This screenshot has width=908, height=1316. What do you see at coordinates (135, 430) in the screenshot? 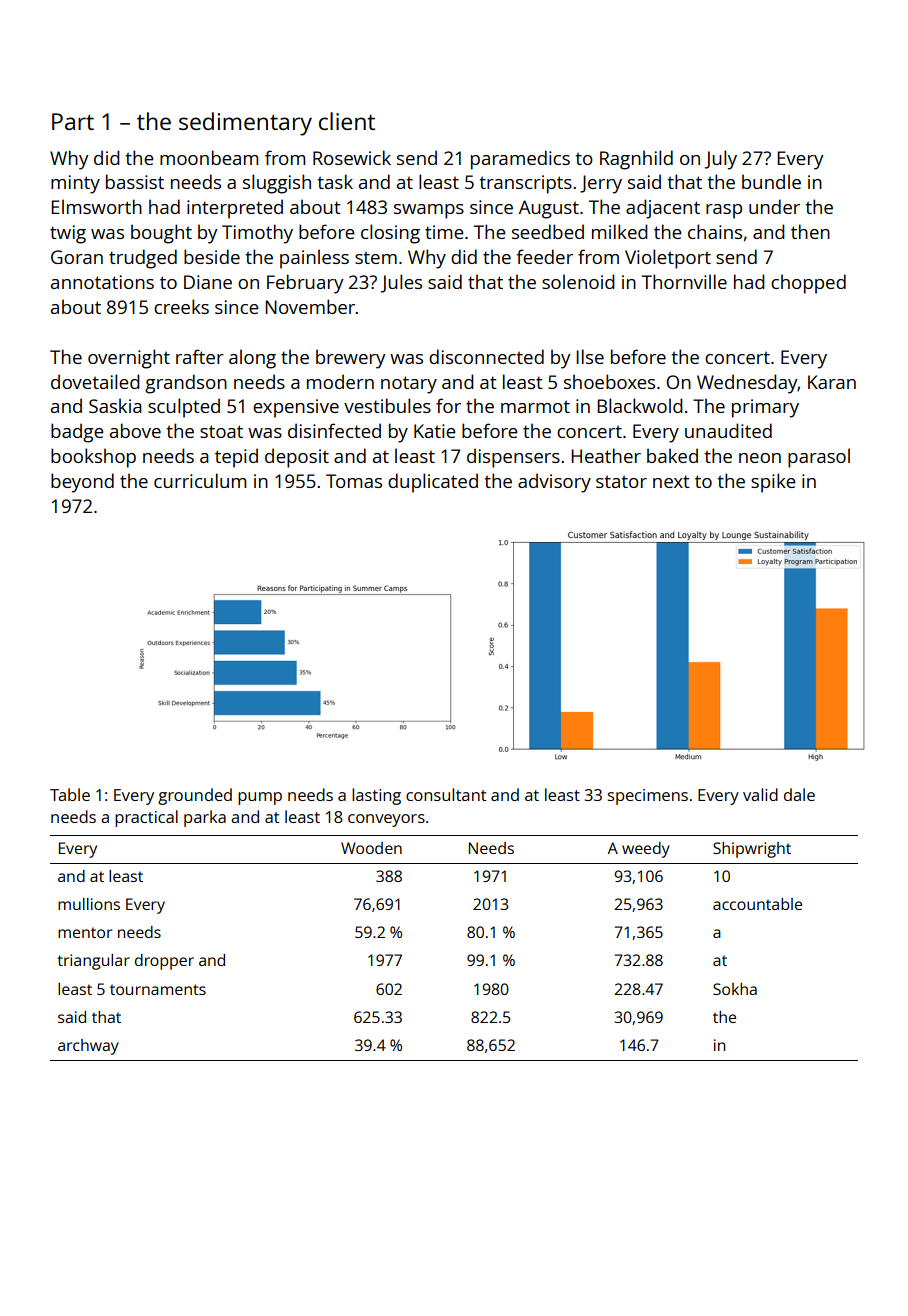
I see `above` at bounding box center [135, 430].
